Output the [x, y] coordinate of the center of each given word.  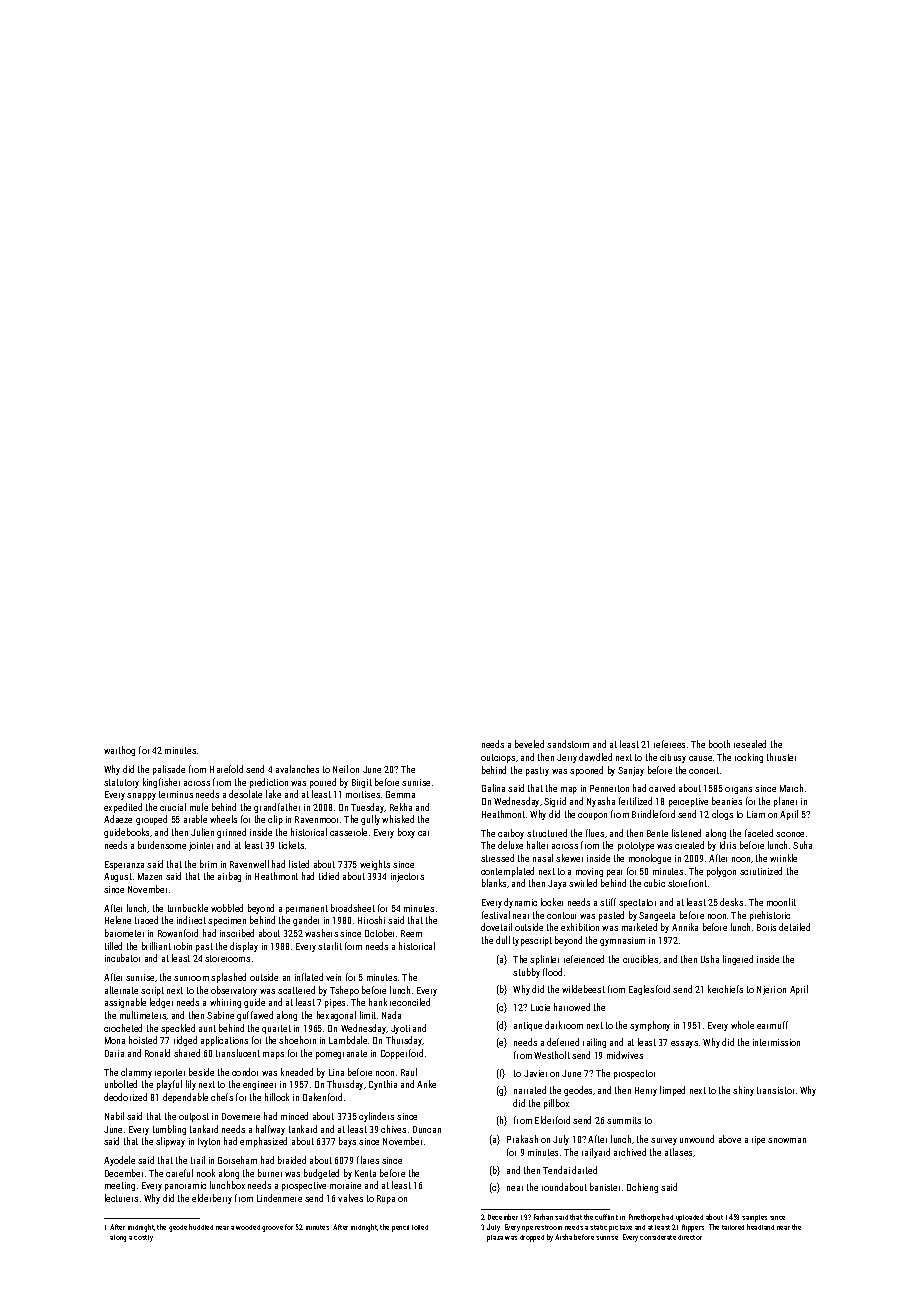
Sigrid [555, 802]
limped [672, 1091]
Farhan [543, 1217]
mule [199, 807]
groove [272, 1229]
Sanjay [631, 771]
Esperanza [124, 865]
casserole [348, 832]
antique [528, 1026]
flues [595, 833]
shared [187, 1053]
